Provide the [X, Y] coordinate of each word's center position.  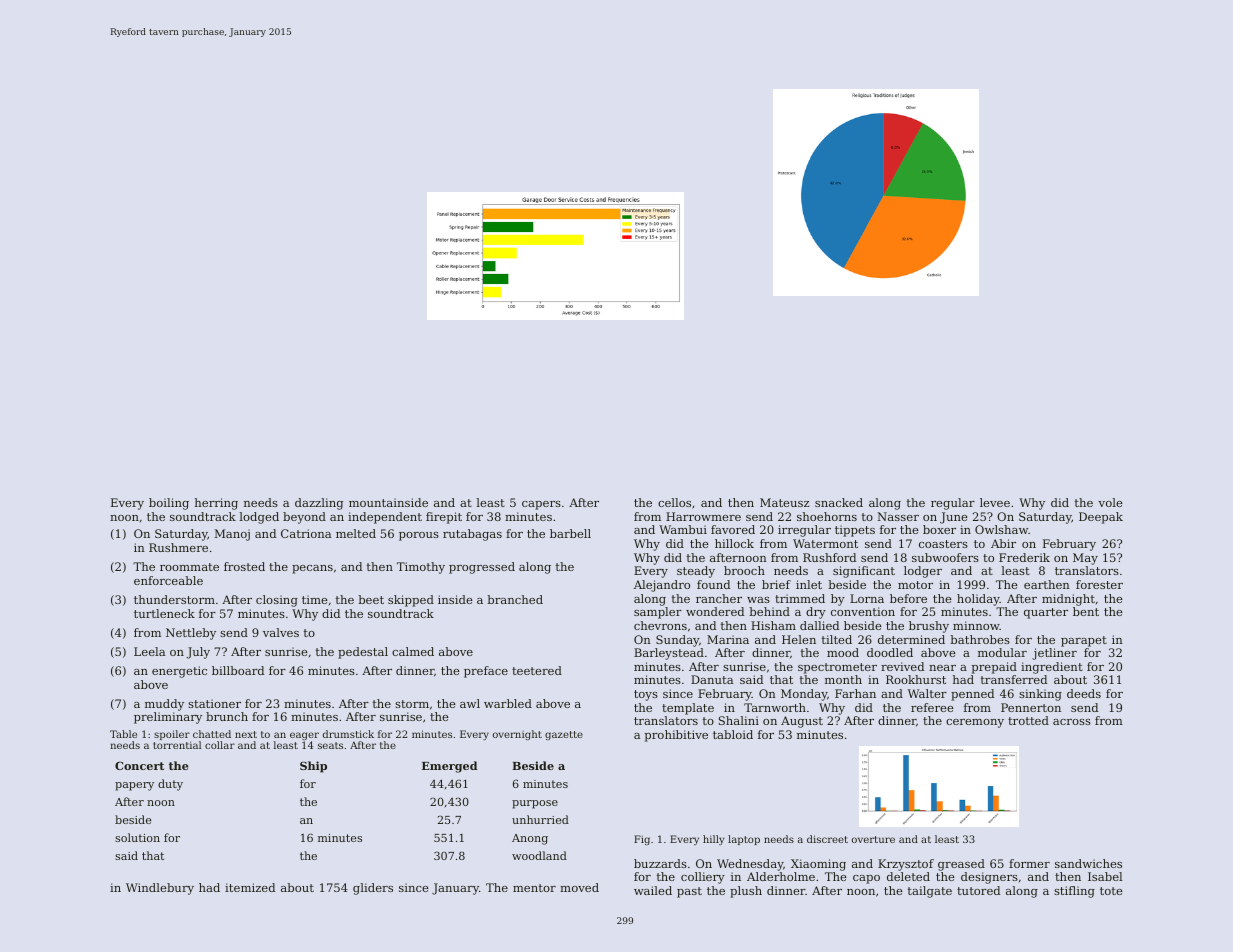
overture [873, 839]
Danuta [712, 679]
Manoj [232, 535]
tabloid [733, 734]
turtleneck [164, 613]
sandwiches [1088, 863]
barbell [570, 533]
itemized [250, 887]
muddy [164, 705]
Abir [1003, 543]
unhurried [540, 819]
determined [911, 639]
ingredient [1052, 668]
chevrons [660, 625]
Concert [139, 765]
